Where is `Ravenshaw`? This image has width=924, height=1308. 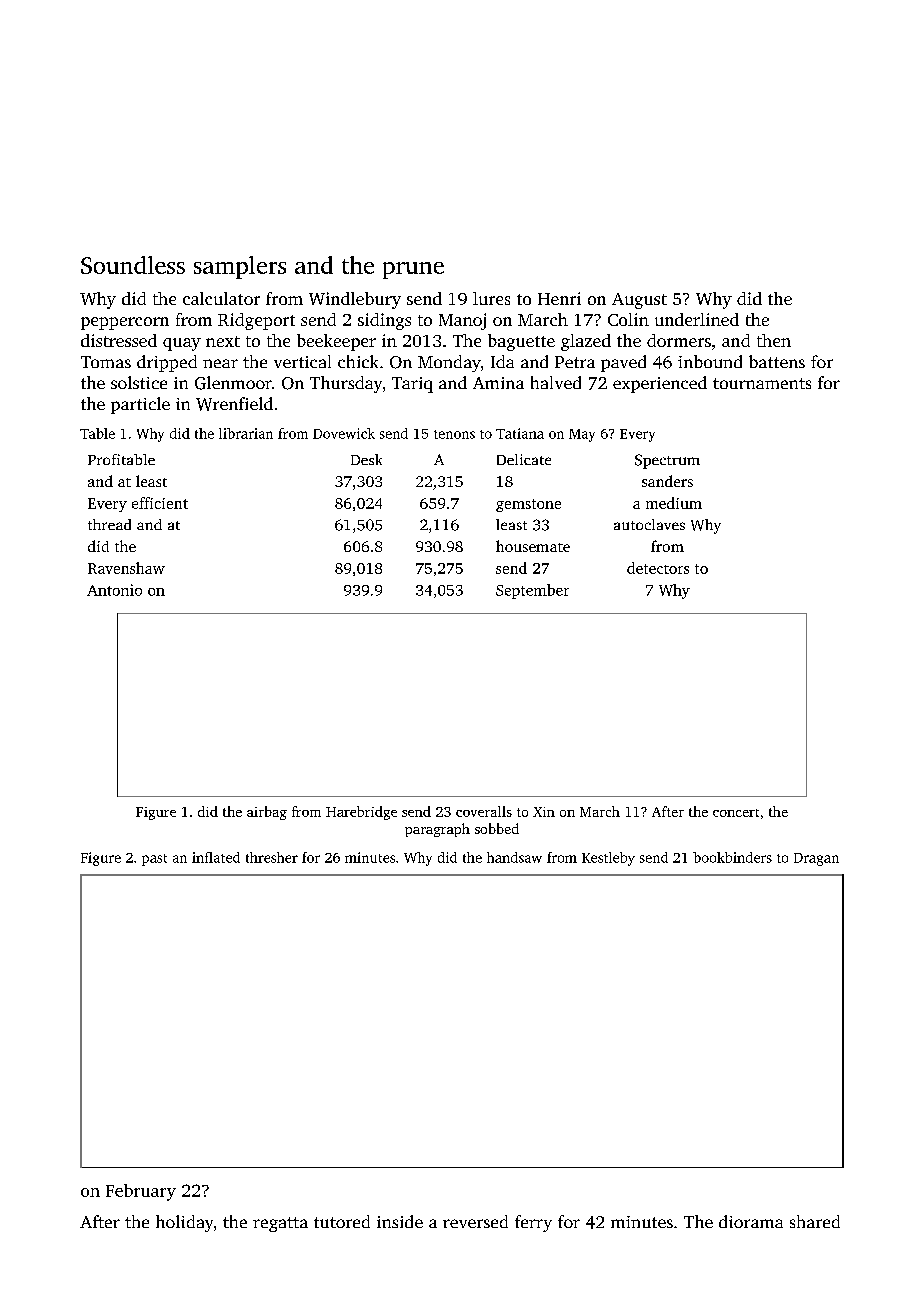
Ravenshaw is located at coordinates (126, 568).
